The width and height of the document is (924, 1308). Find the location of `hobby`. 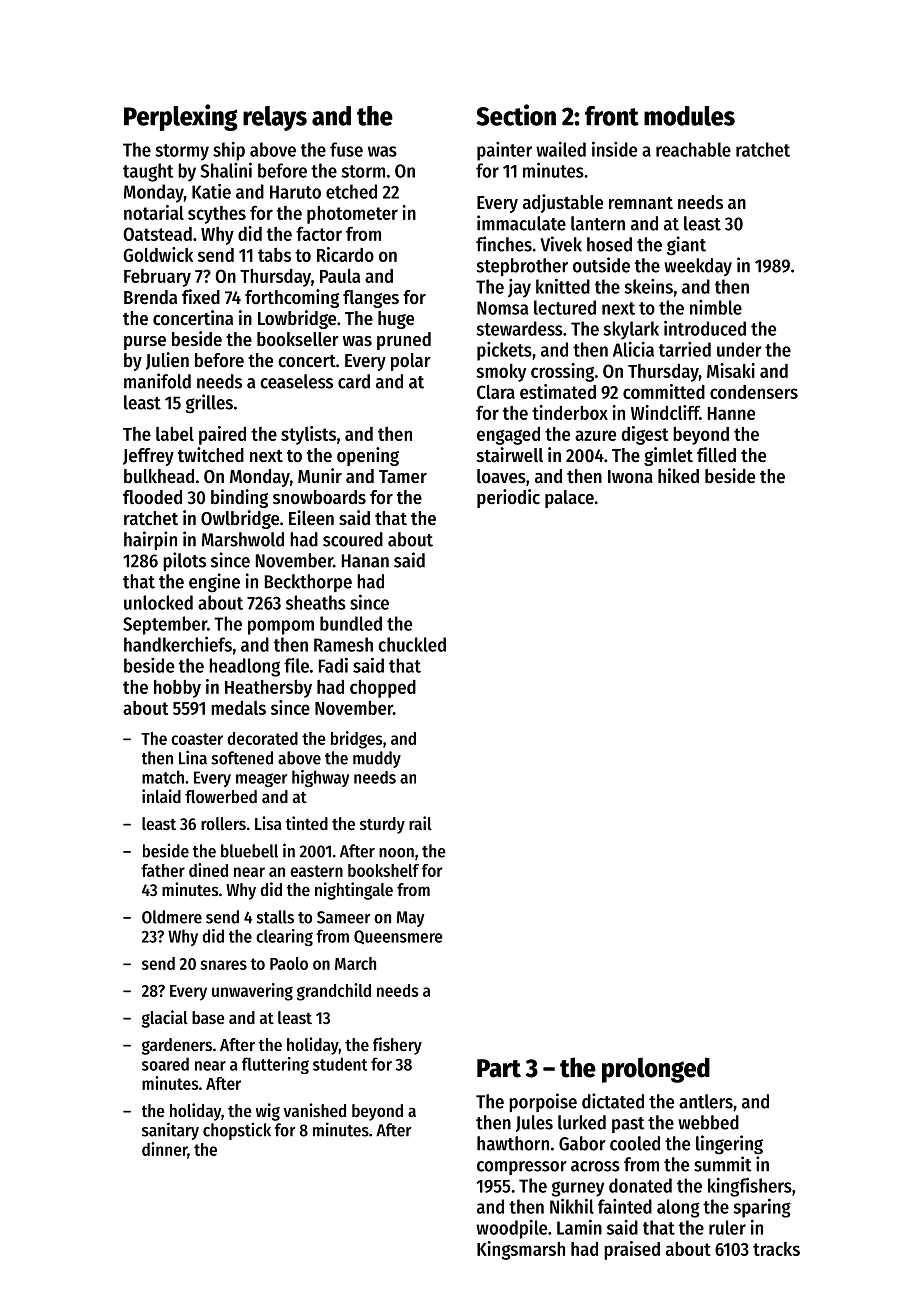

hobby is located at coordinates (177, 689).
